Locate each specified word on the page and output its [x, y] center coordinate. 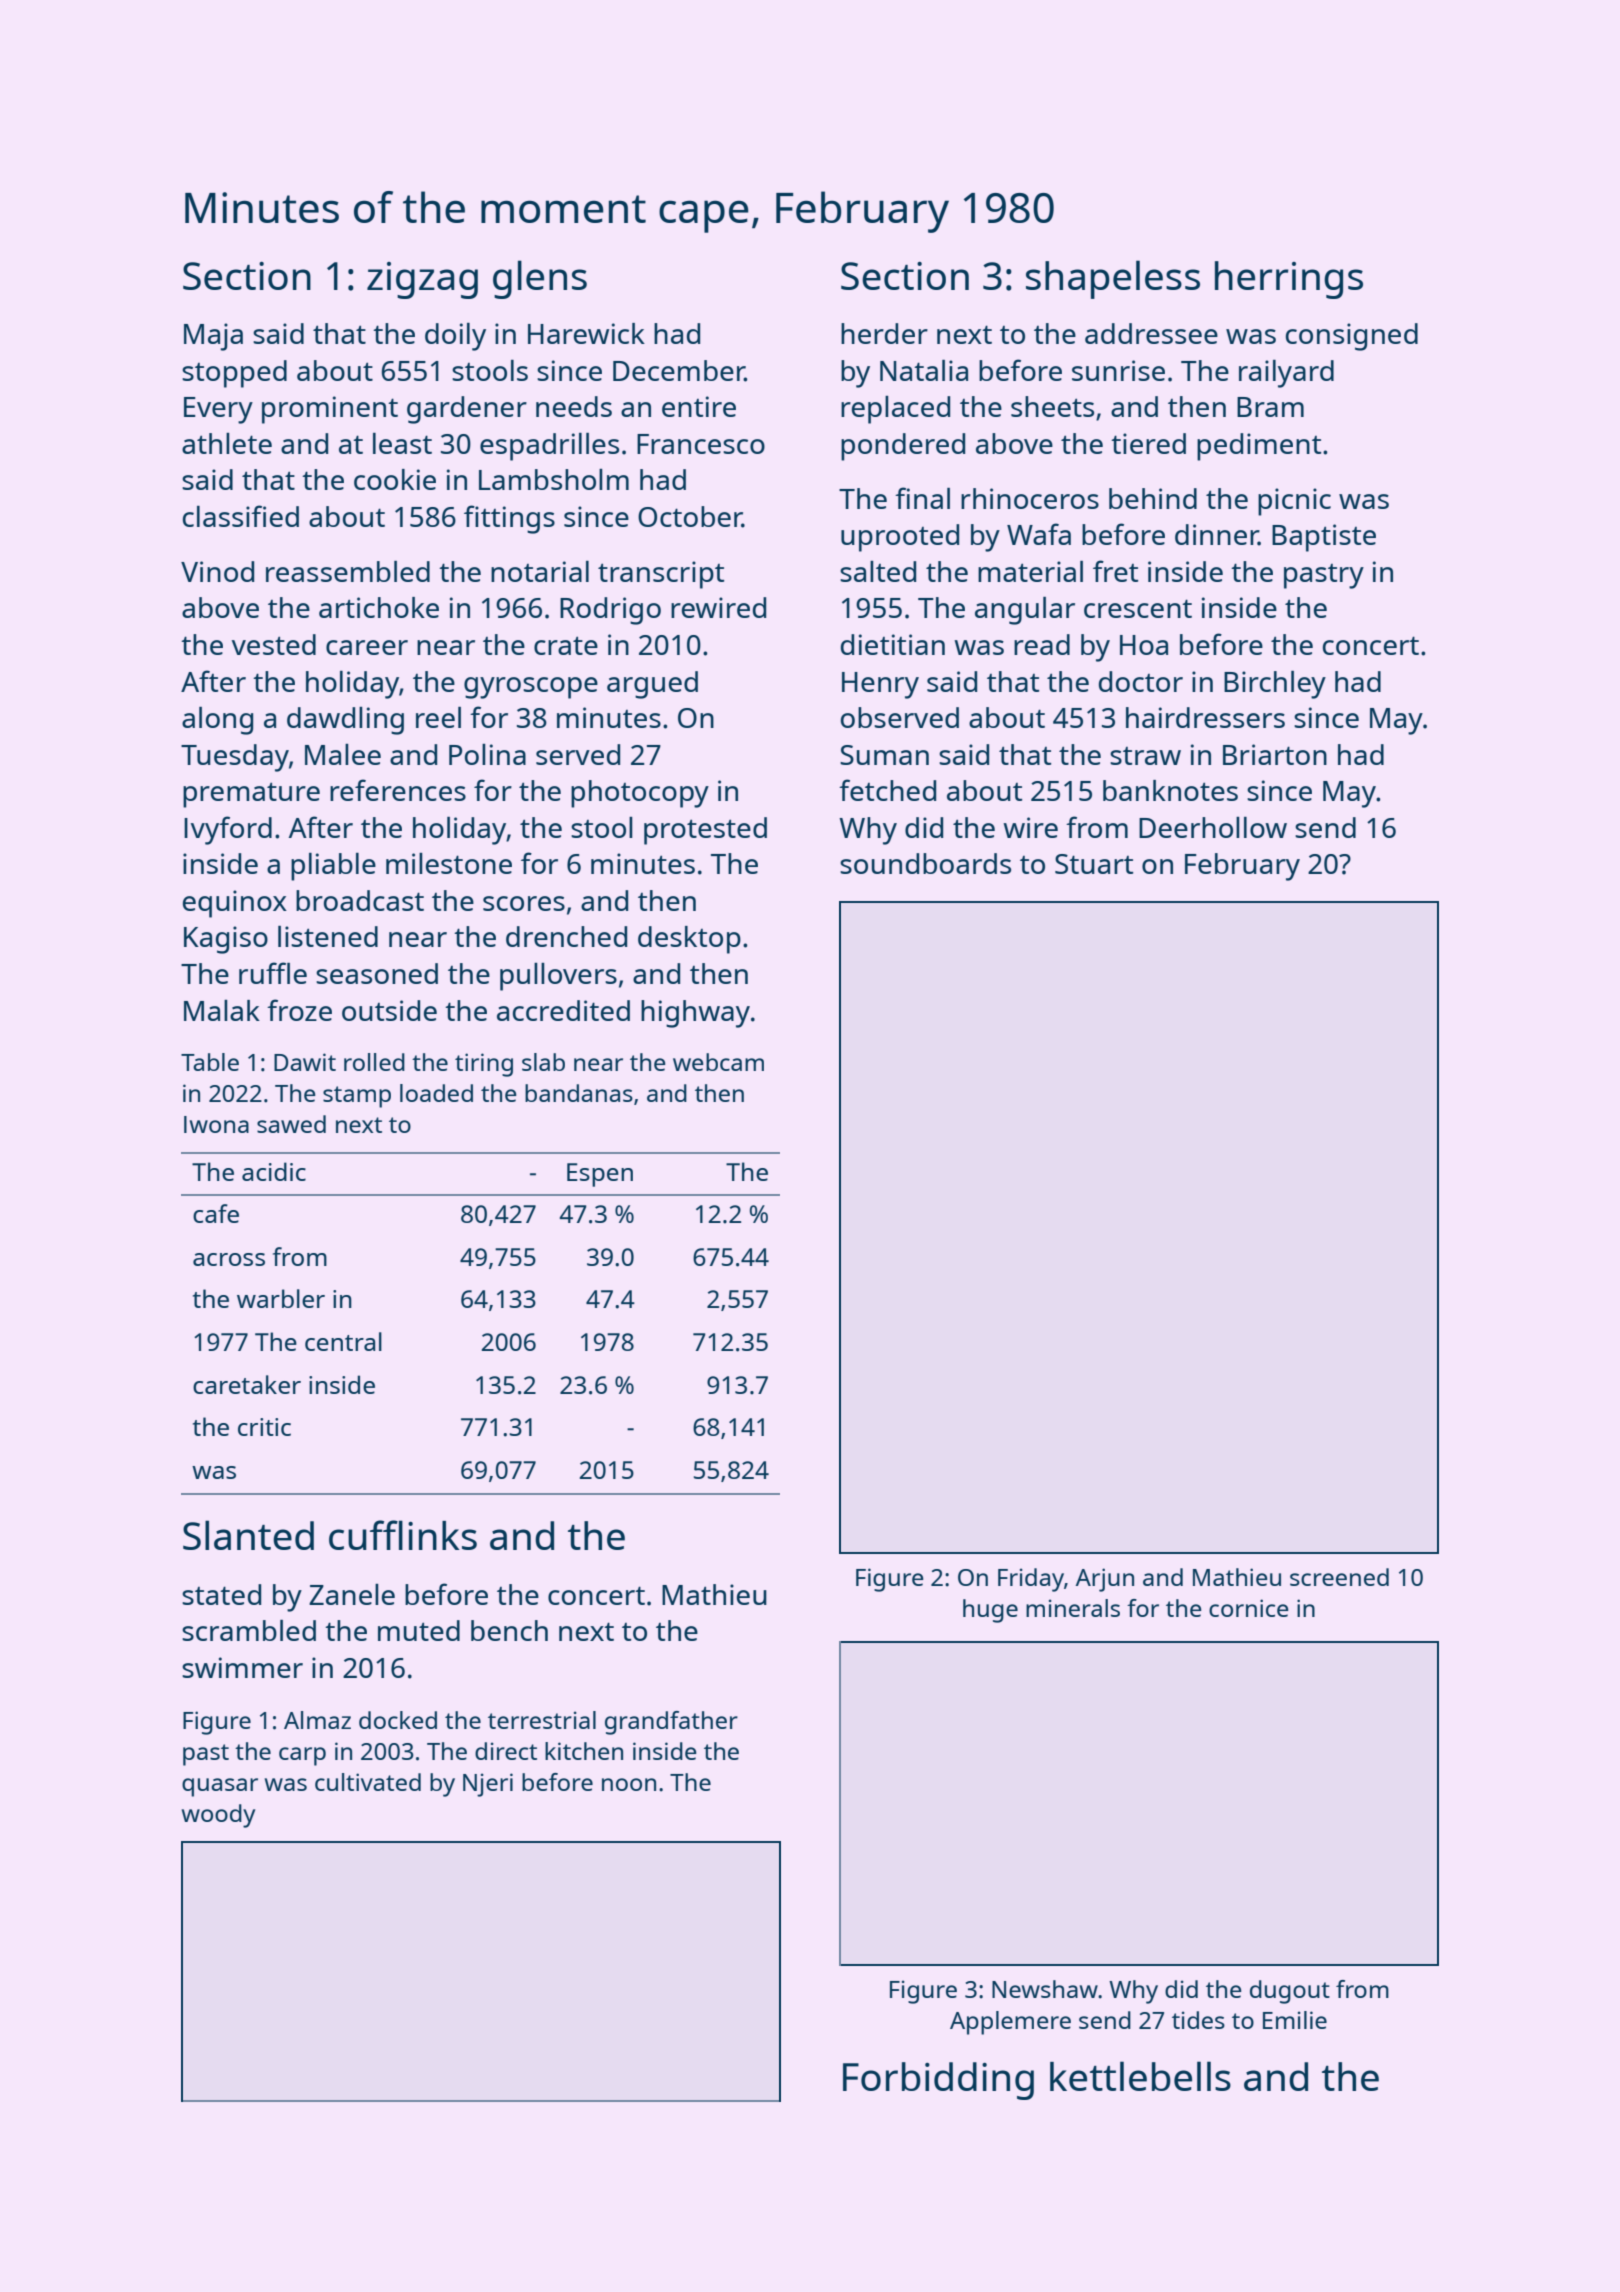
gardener [467, 410]
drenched [566, 936]
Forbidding [938, 2081]
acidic [274, 1171]
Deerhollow [1213, 827]
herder [884, 333]
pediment [1259, 447]
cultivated [368, 1782]
